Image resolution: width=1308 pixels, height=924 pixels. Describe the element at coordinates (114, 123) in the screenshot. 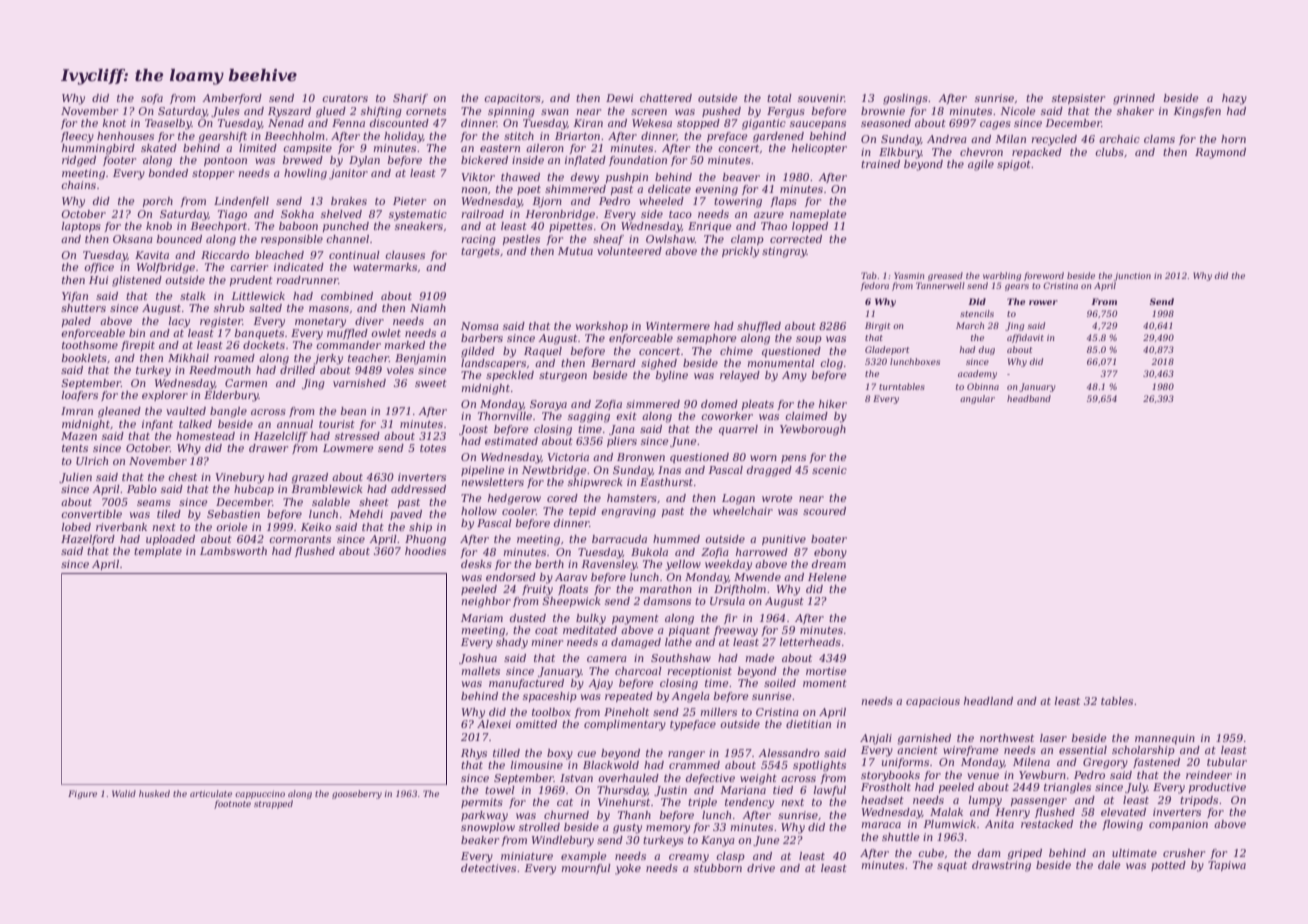

I see `knot` at that location.
